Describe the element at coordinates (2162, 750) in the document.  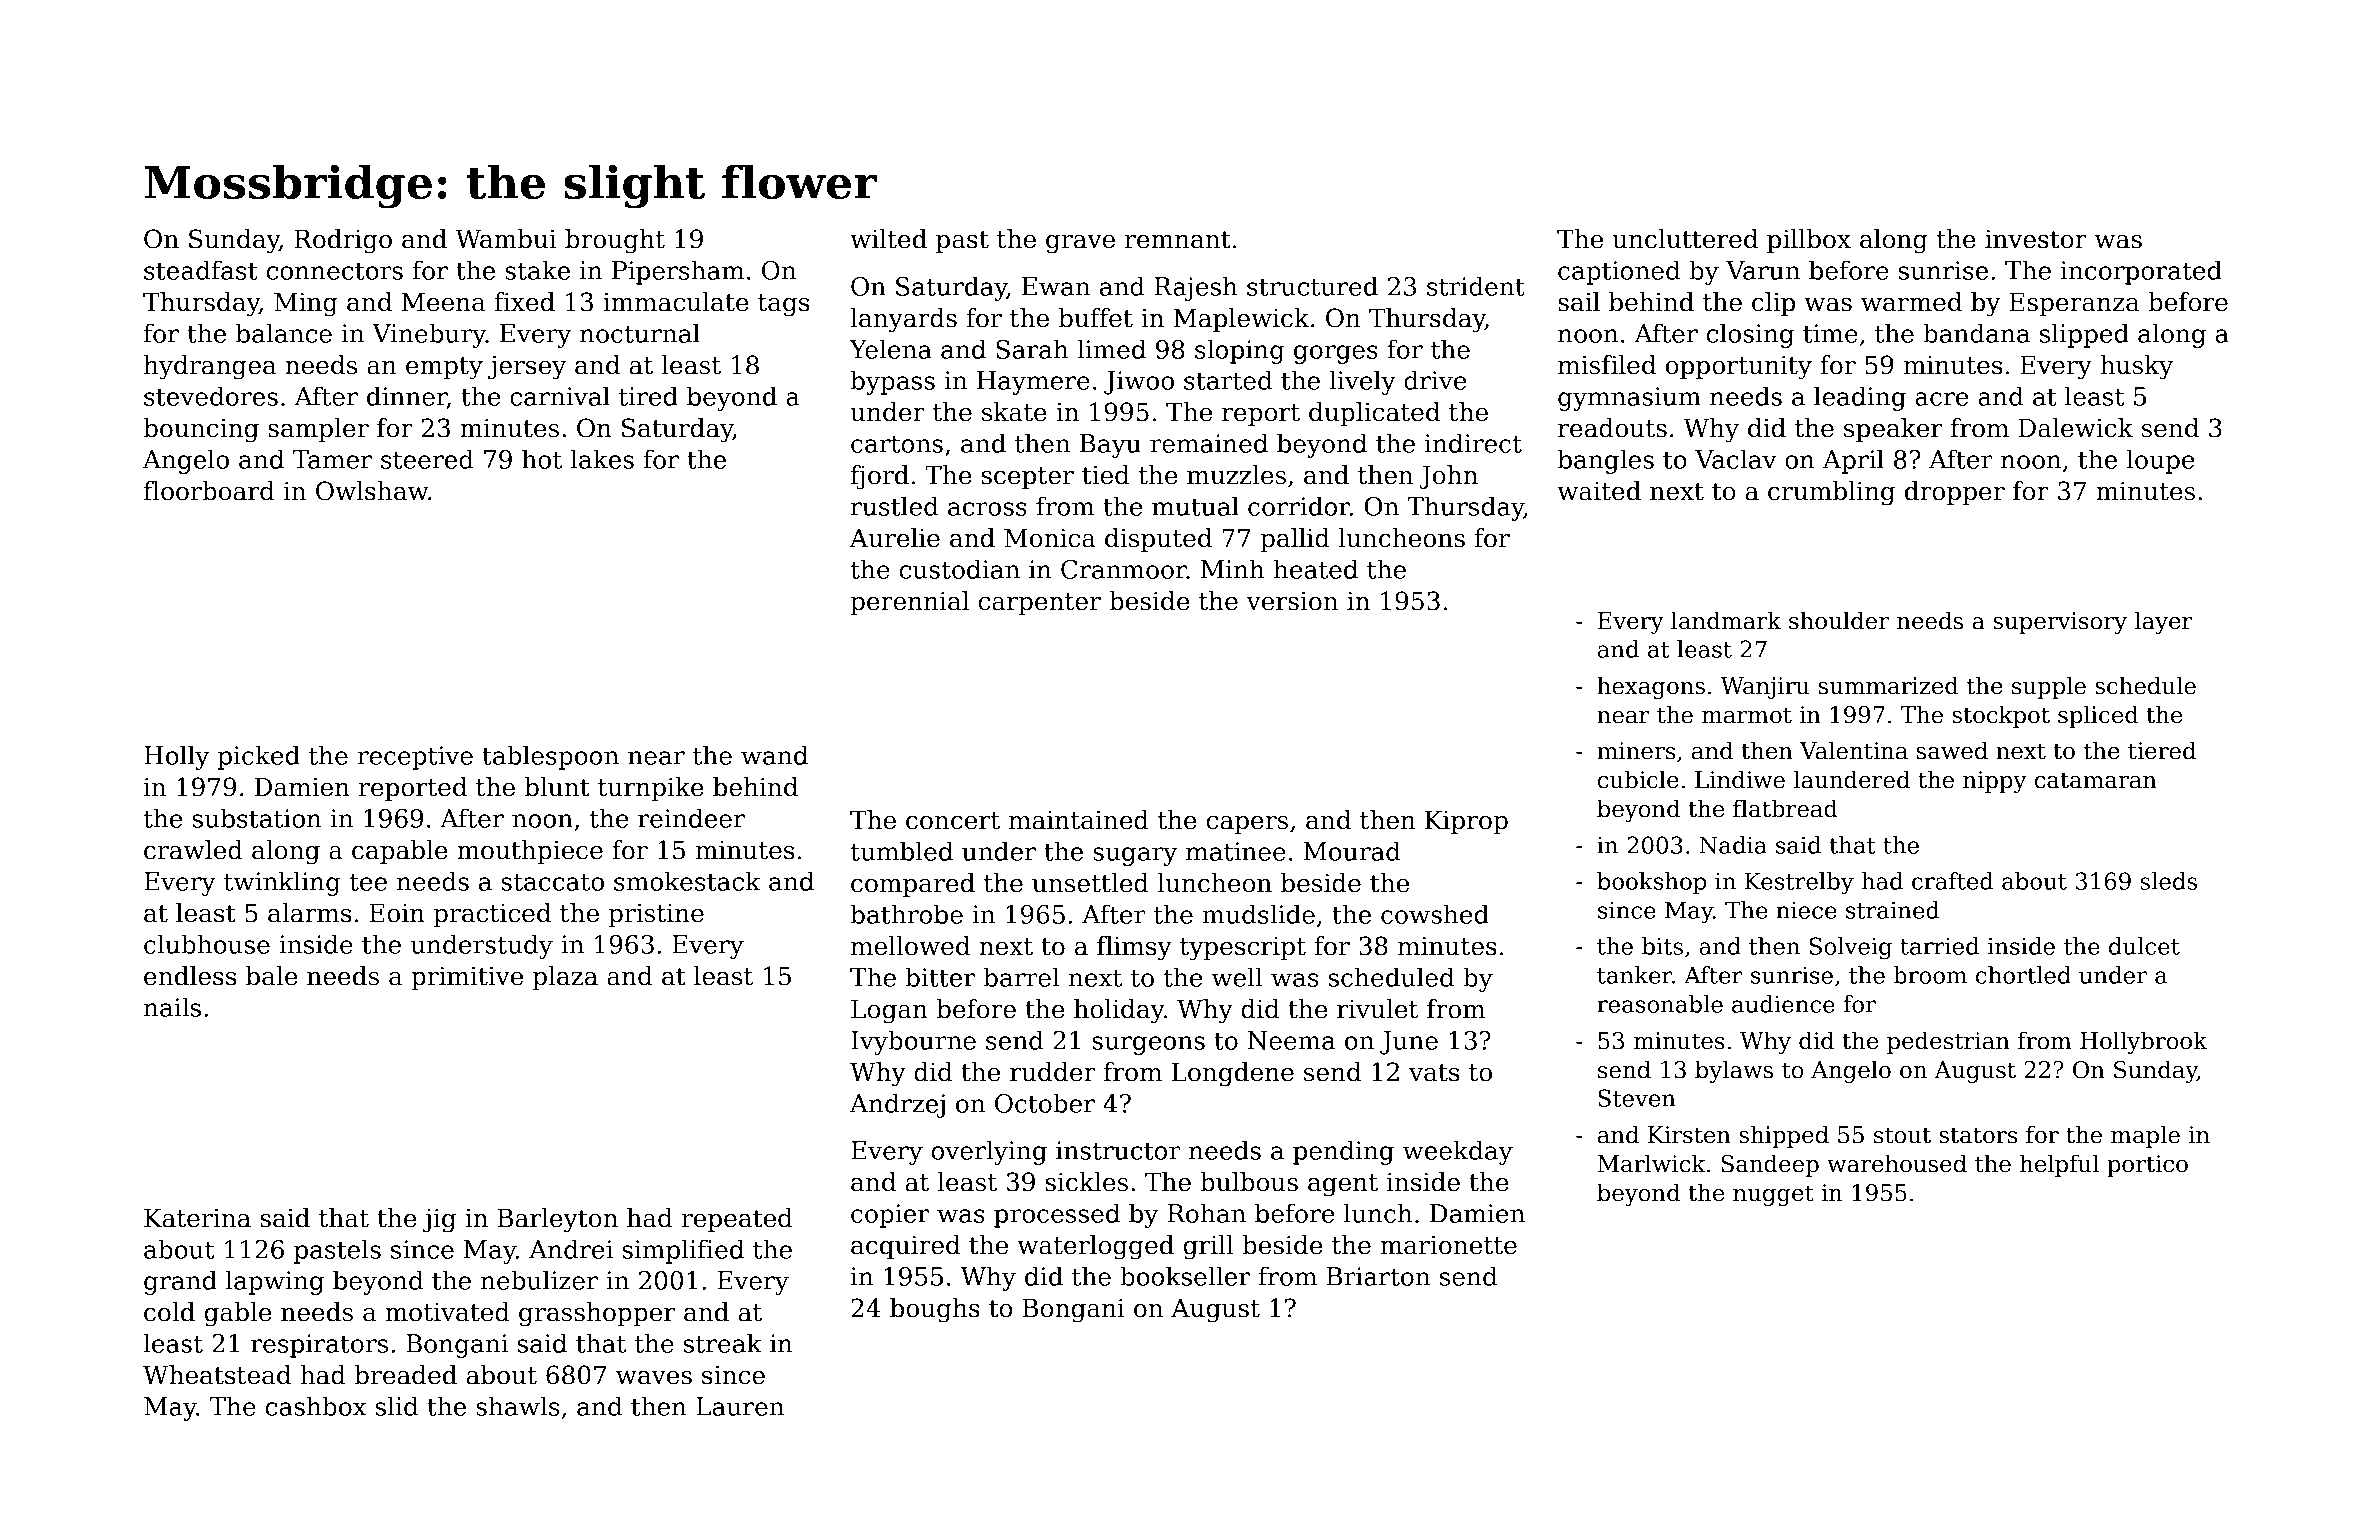
I see `tiered` at that location.
